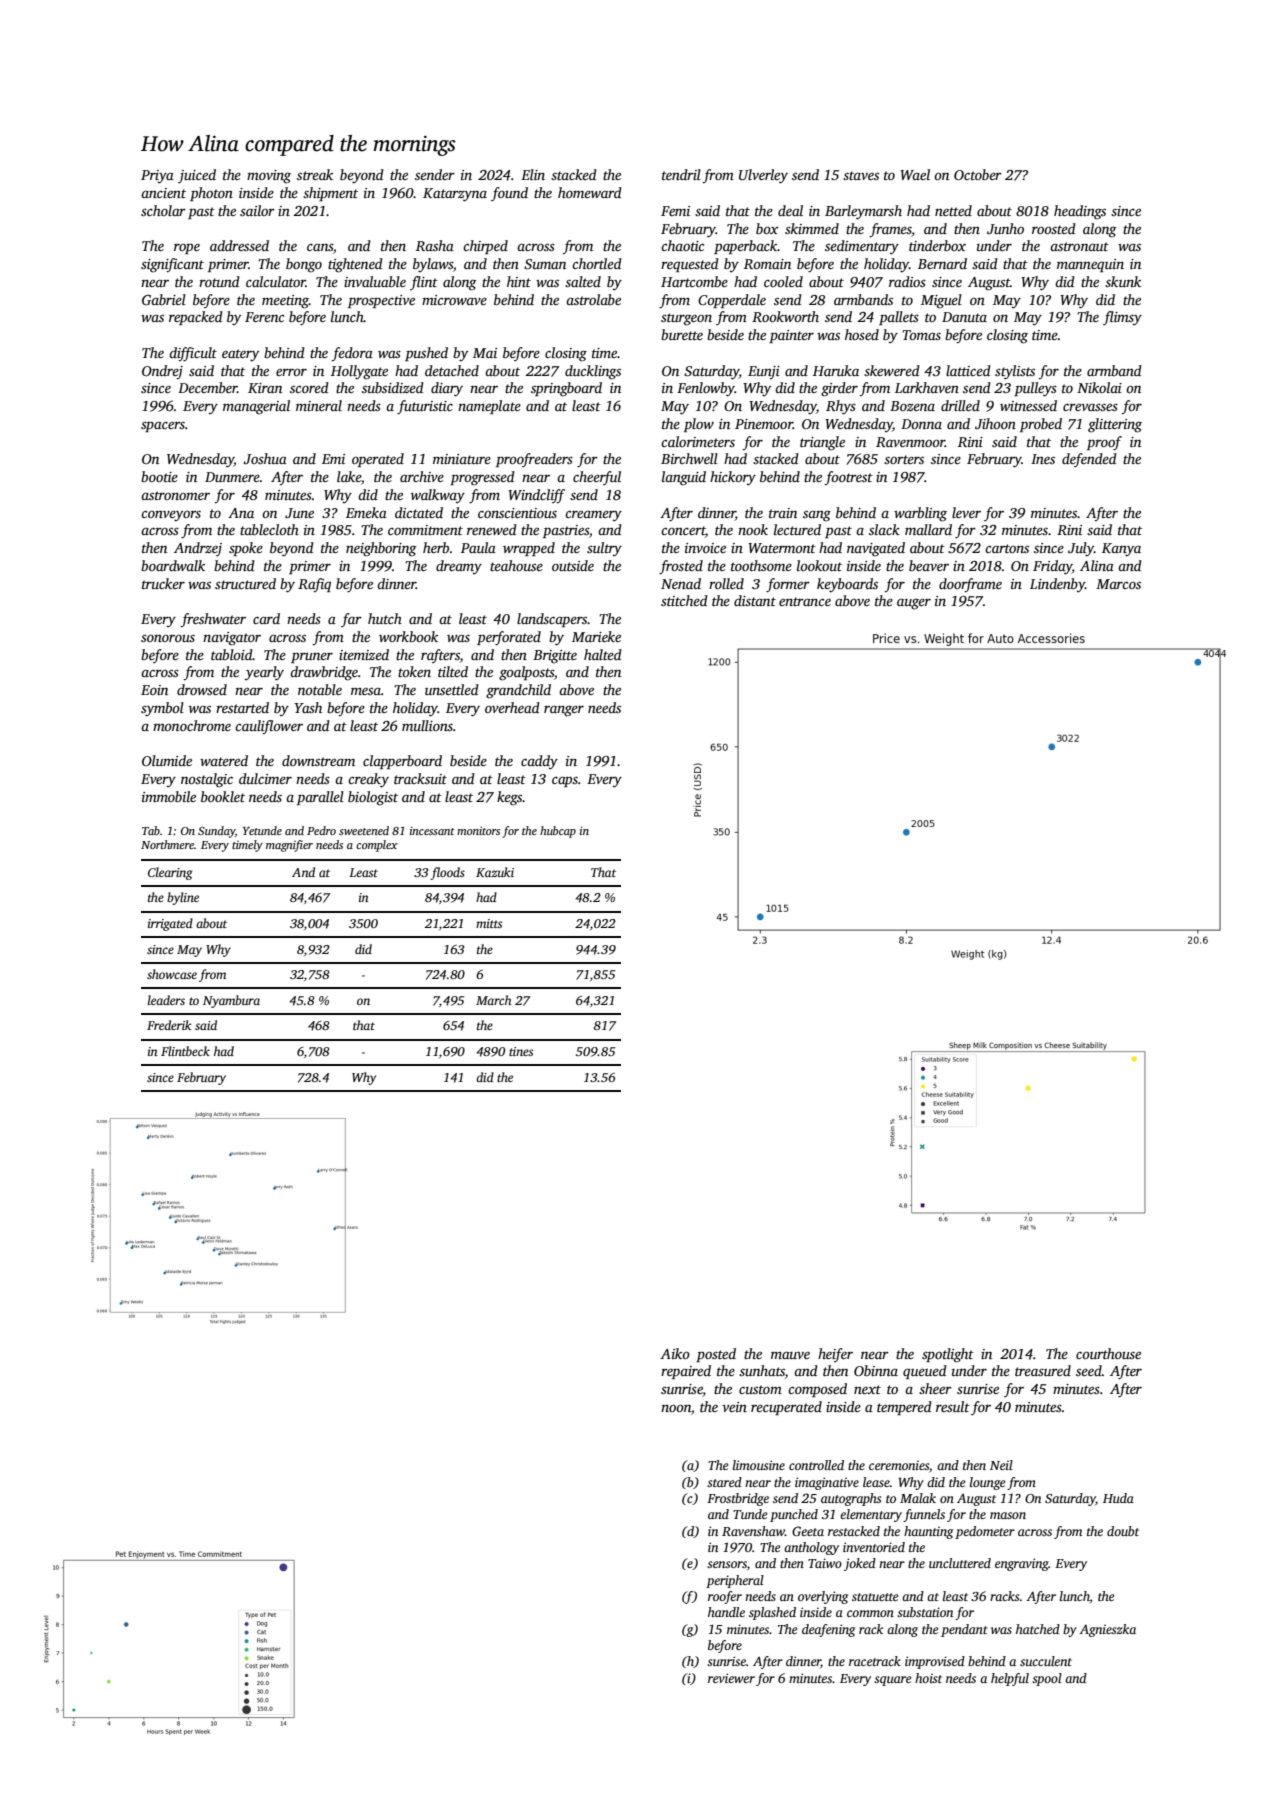 The image size is (1283, 1815). What do you see at coordinates (914, 604) in the document?
I see `auger` at bounding box center [914, 604].
